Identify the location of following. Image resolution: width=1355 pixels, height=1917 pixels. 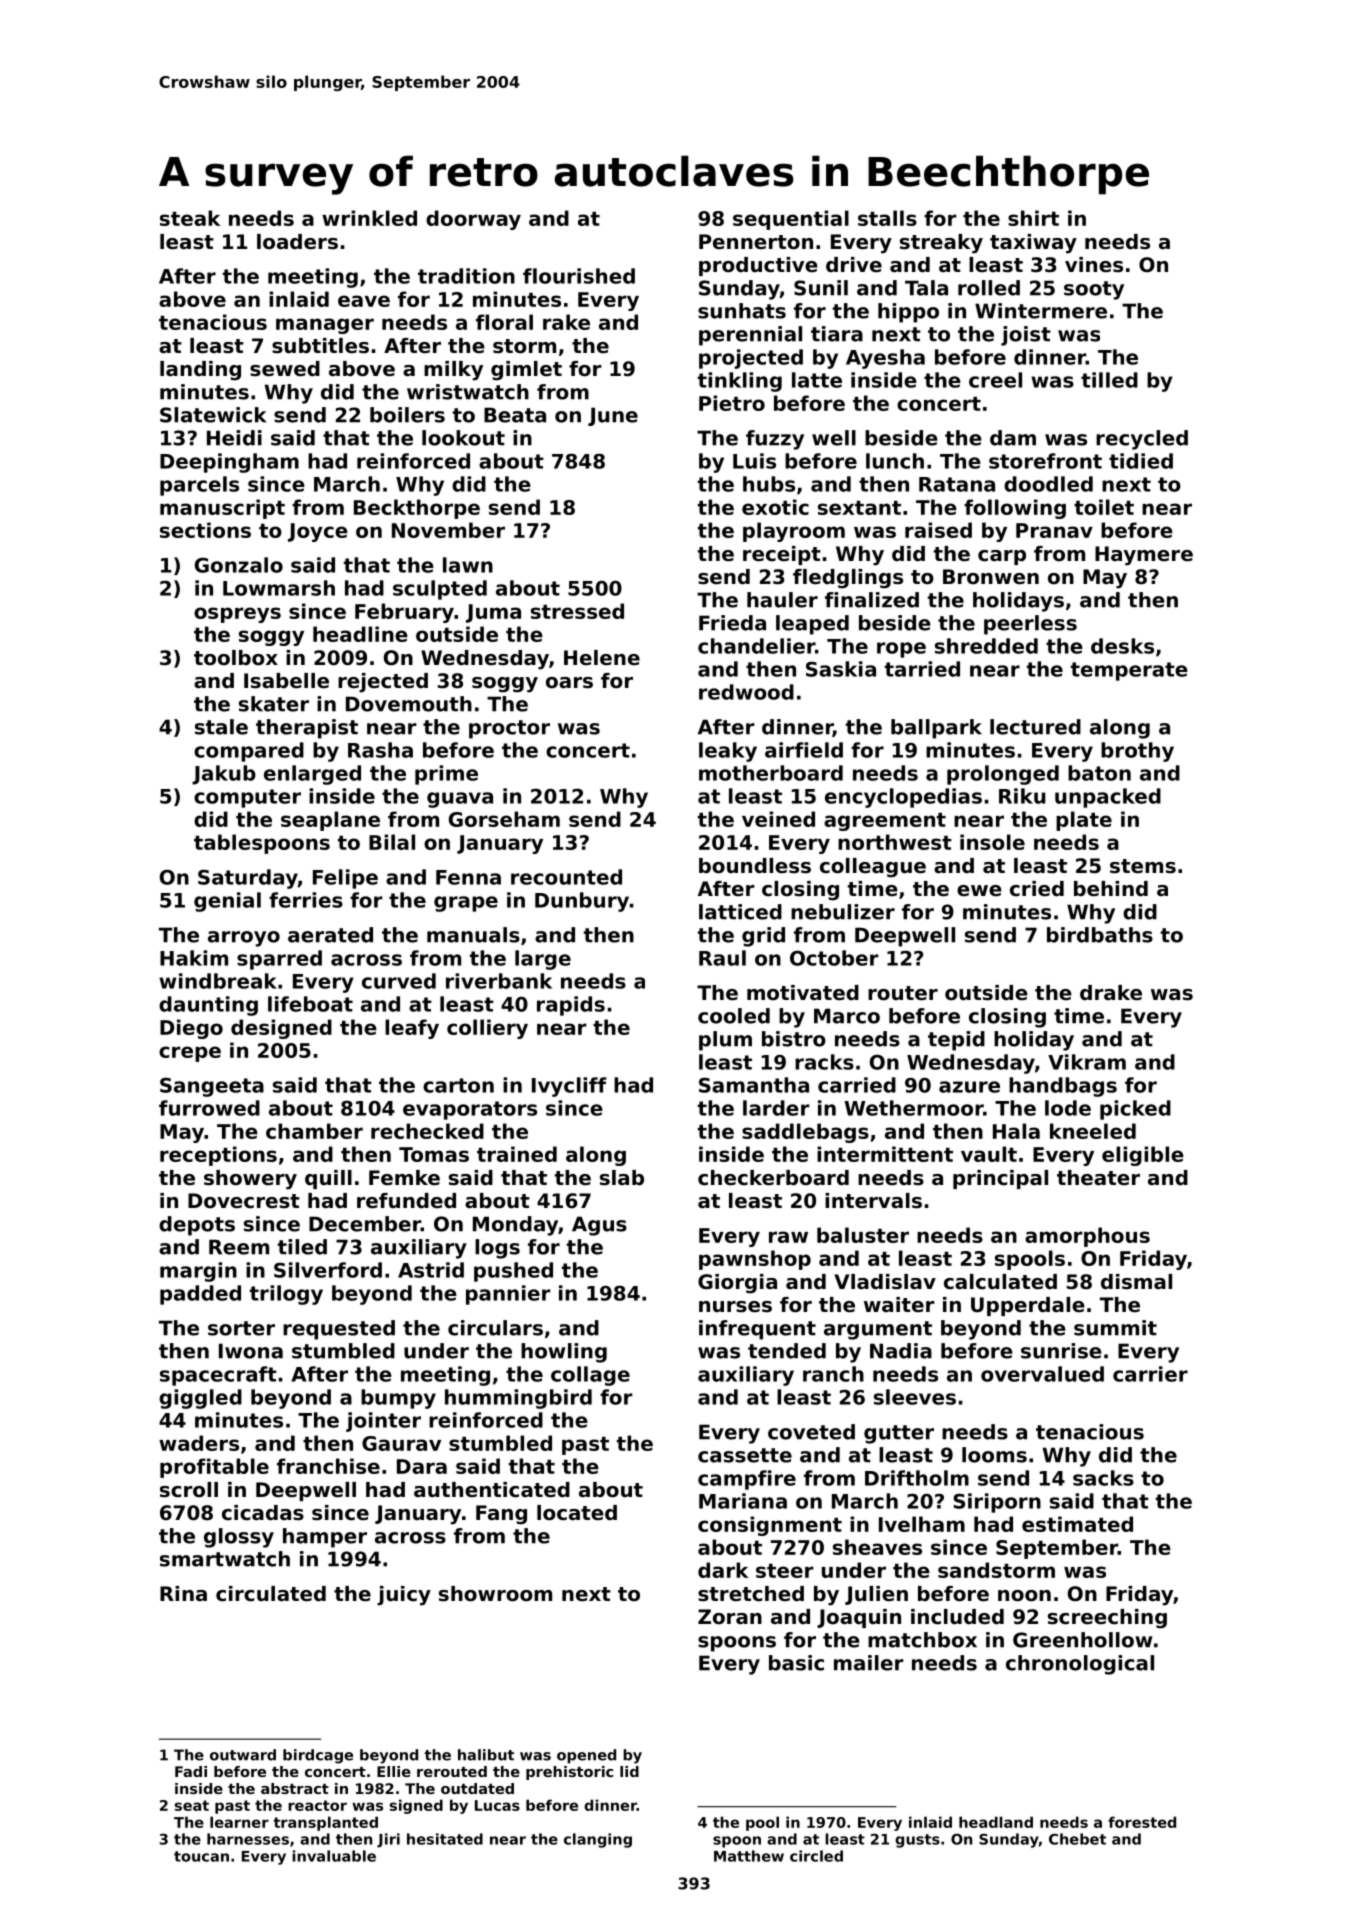
(1015, 509).
